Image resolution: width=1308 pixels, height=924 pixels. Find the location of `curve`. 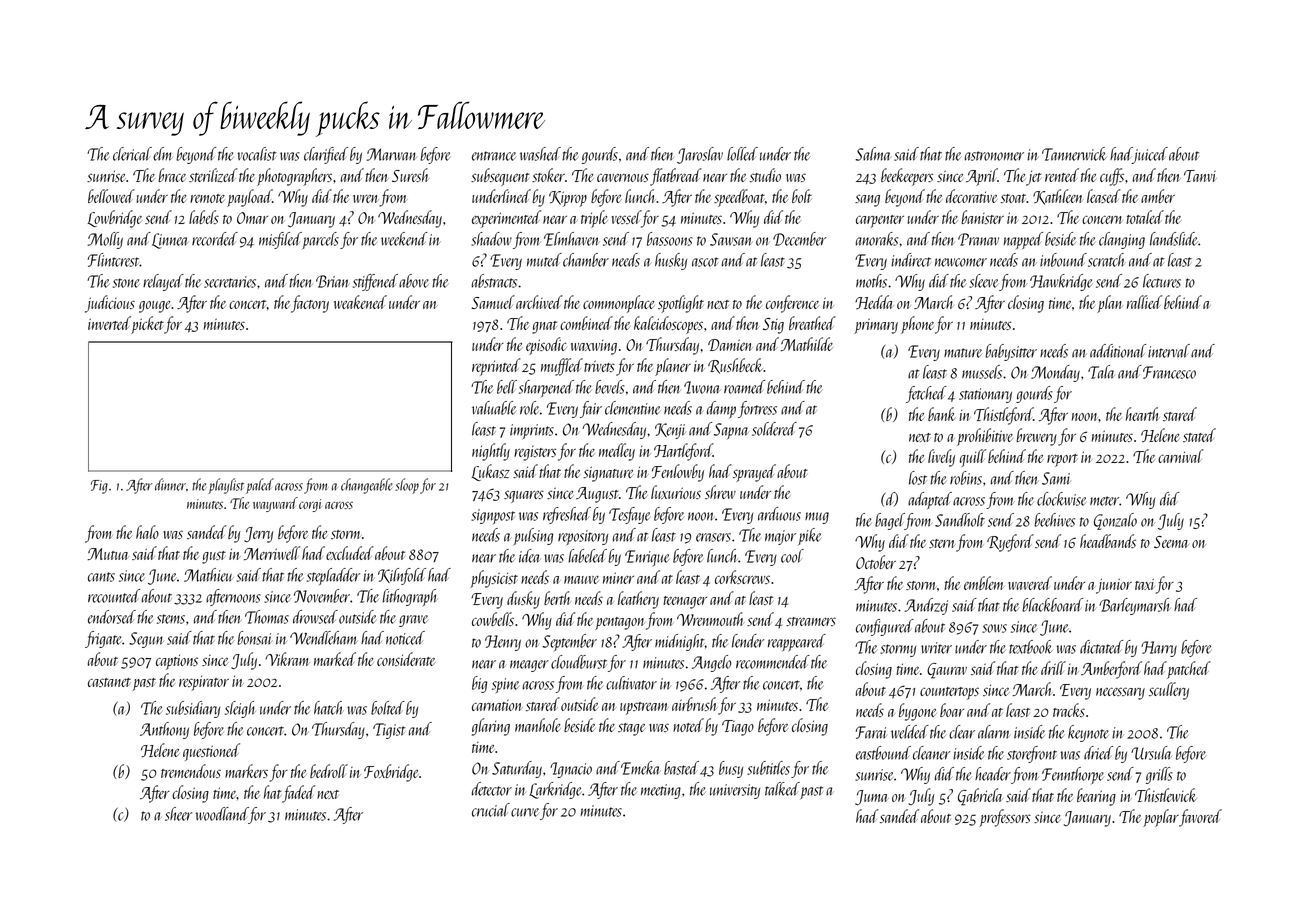

curve is located at coordinates (525, 812).
